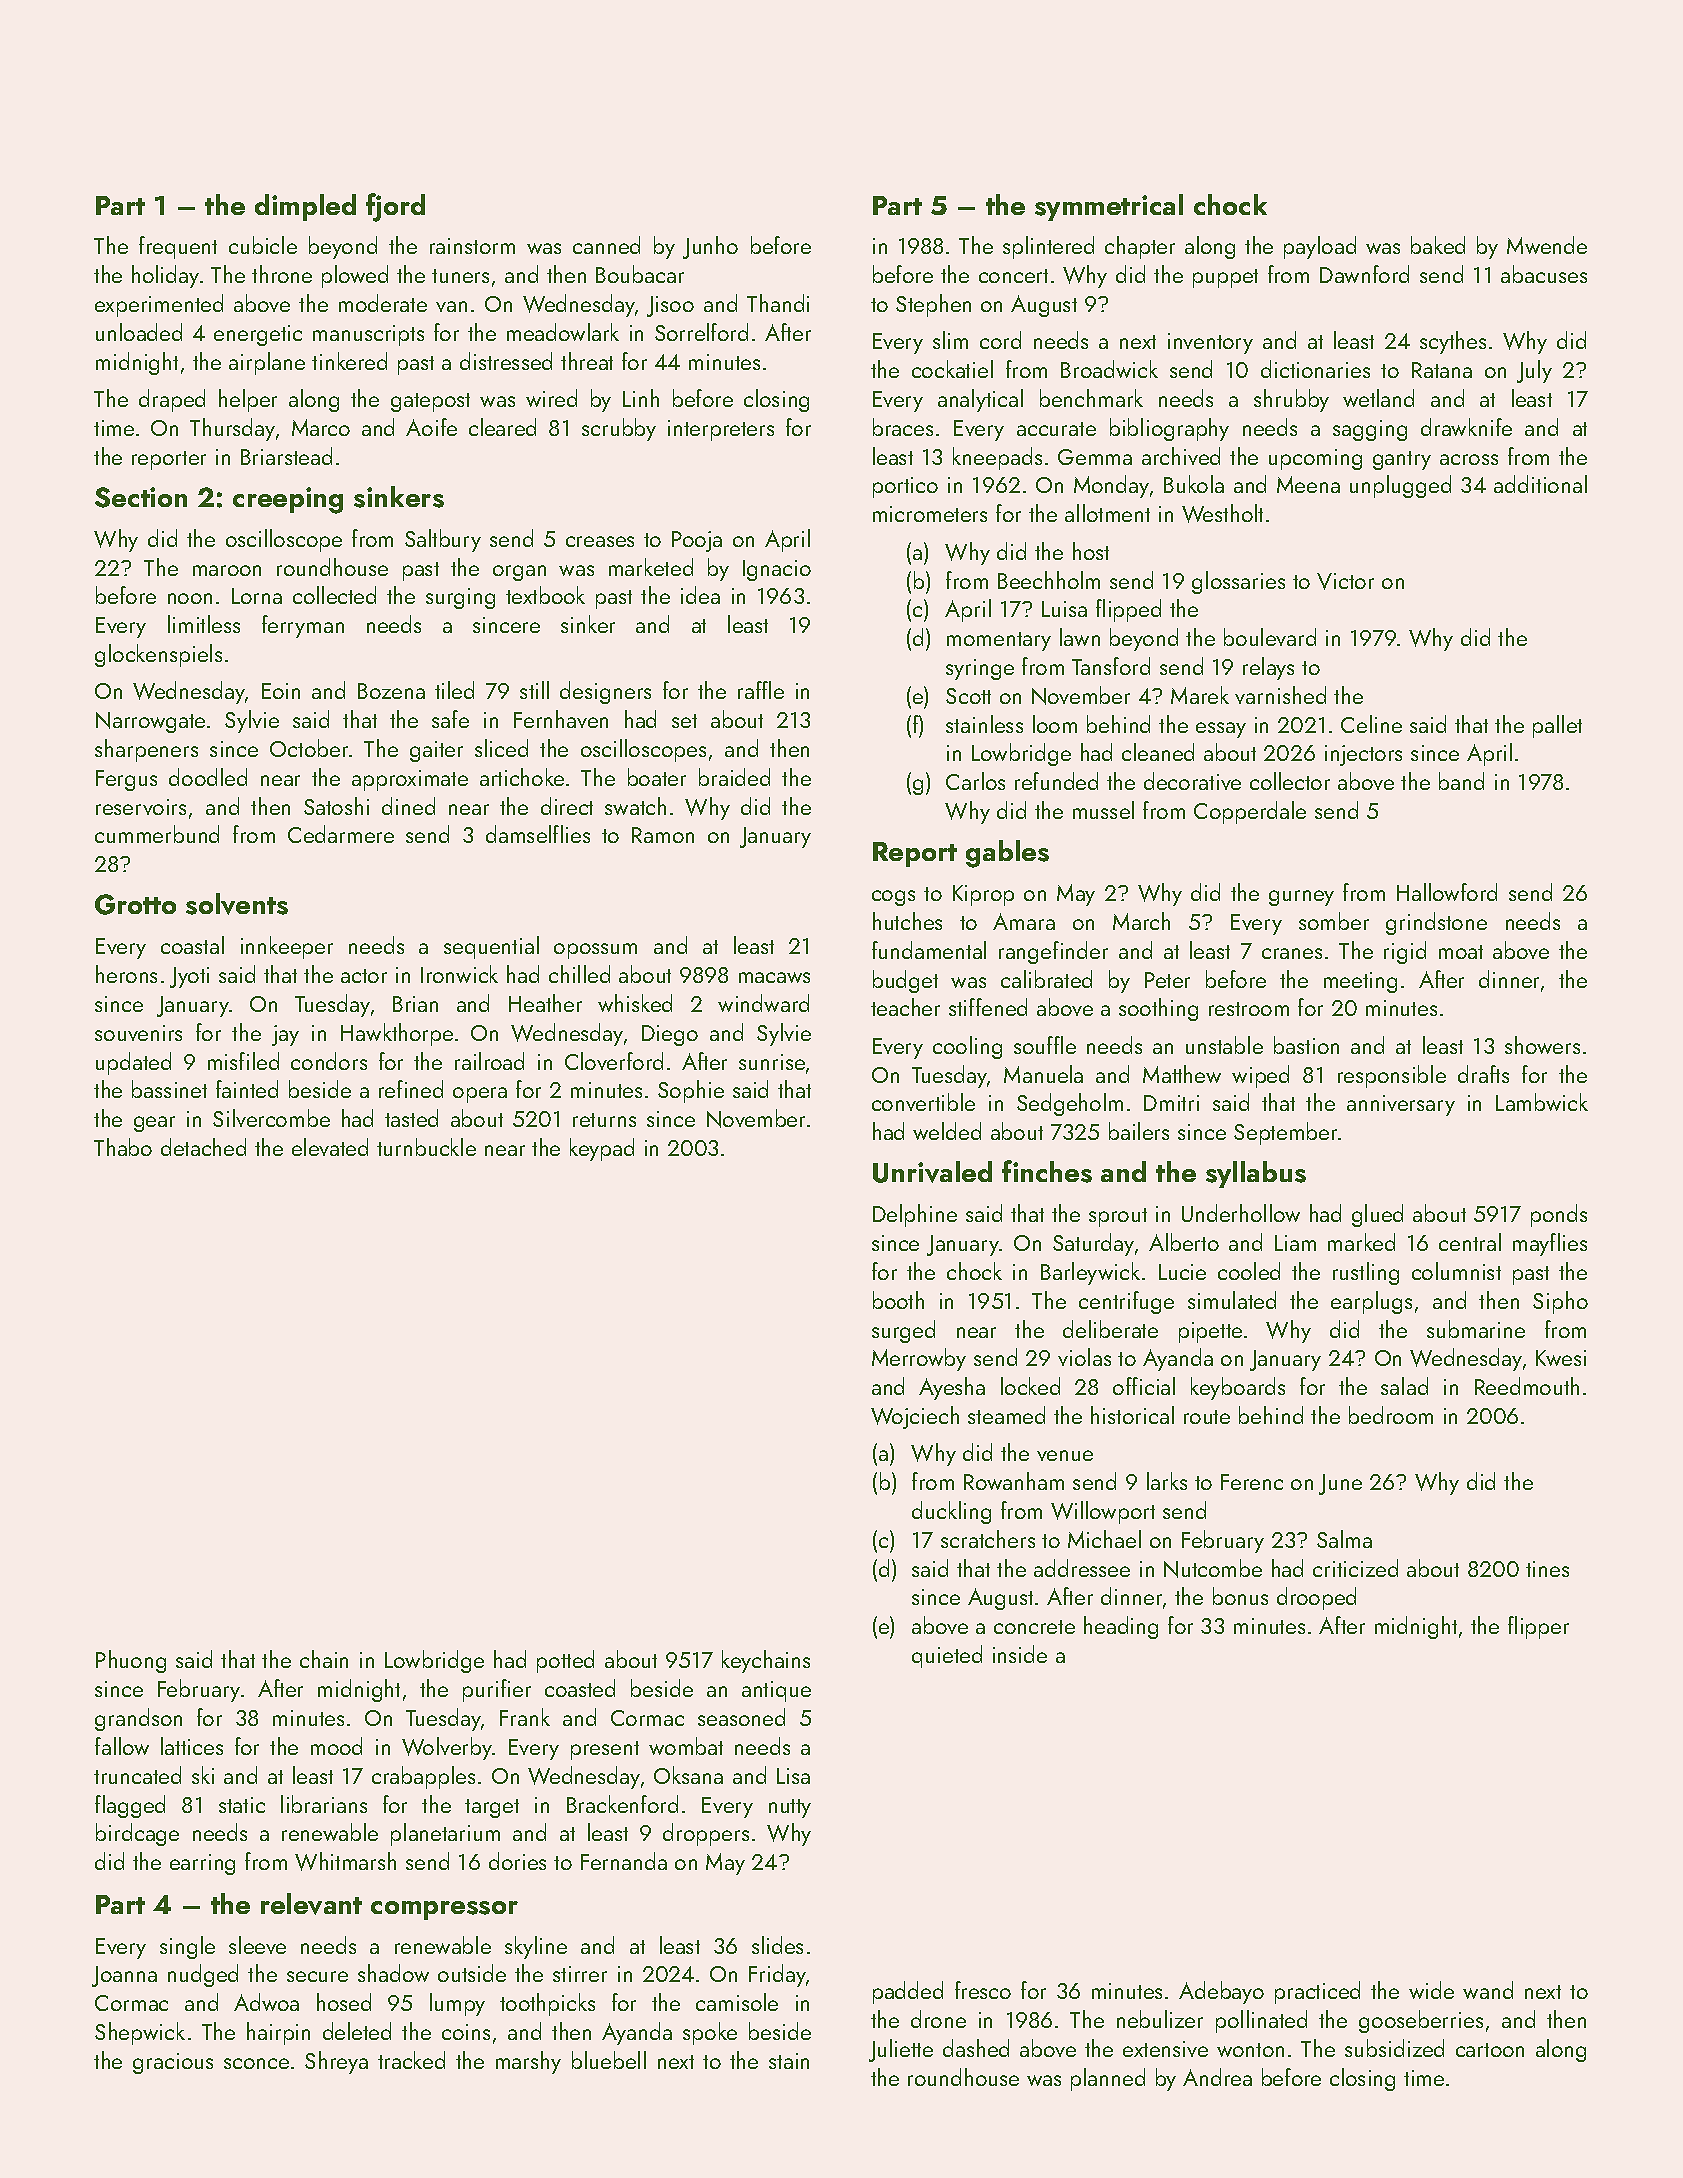 The height and width of the page is (2178, 1683). What do you see at coordinates (1109, 369) in the page?
I see `Broadwick` at bounding box center [1109, 369].
